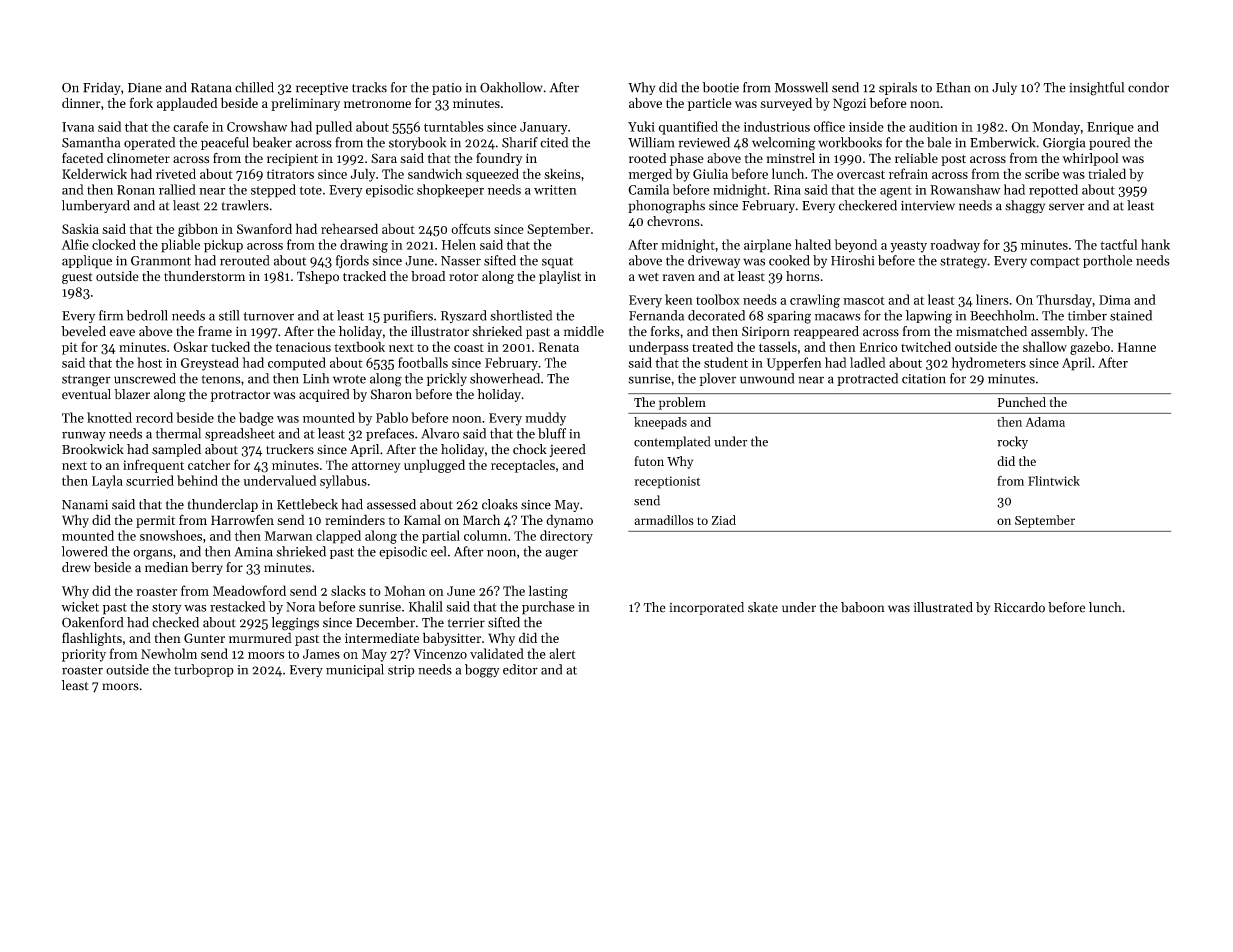 The height and width of the image is (952, 1233). What do you see at coordinates (1012, 442) in the image?
I see `rocky` at bounding box center [1012, 442].
